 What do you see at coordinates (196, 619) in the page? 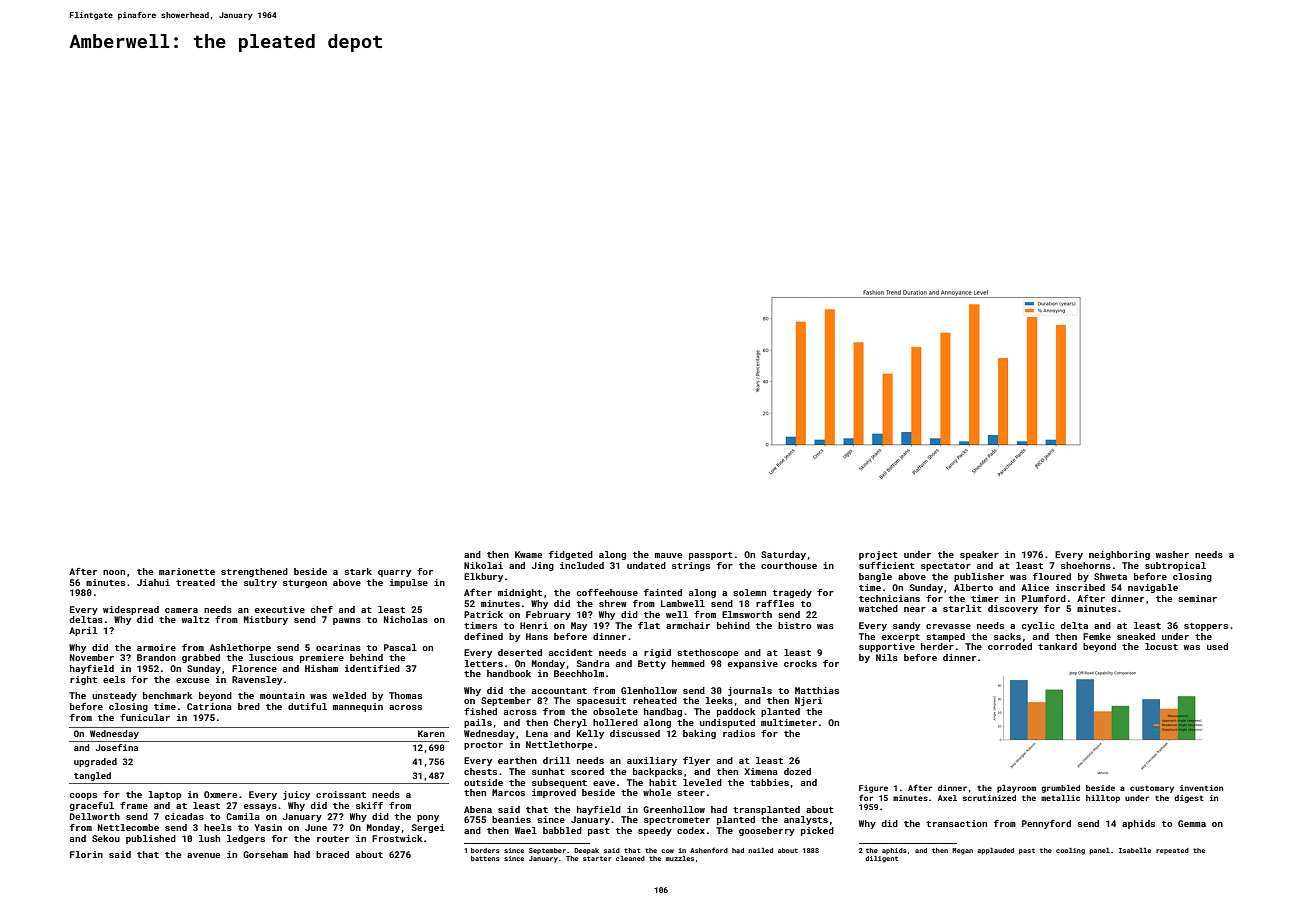
I see `waltz` at bounding box center [196, 619].
